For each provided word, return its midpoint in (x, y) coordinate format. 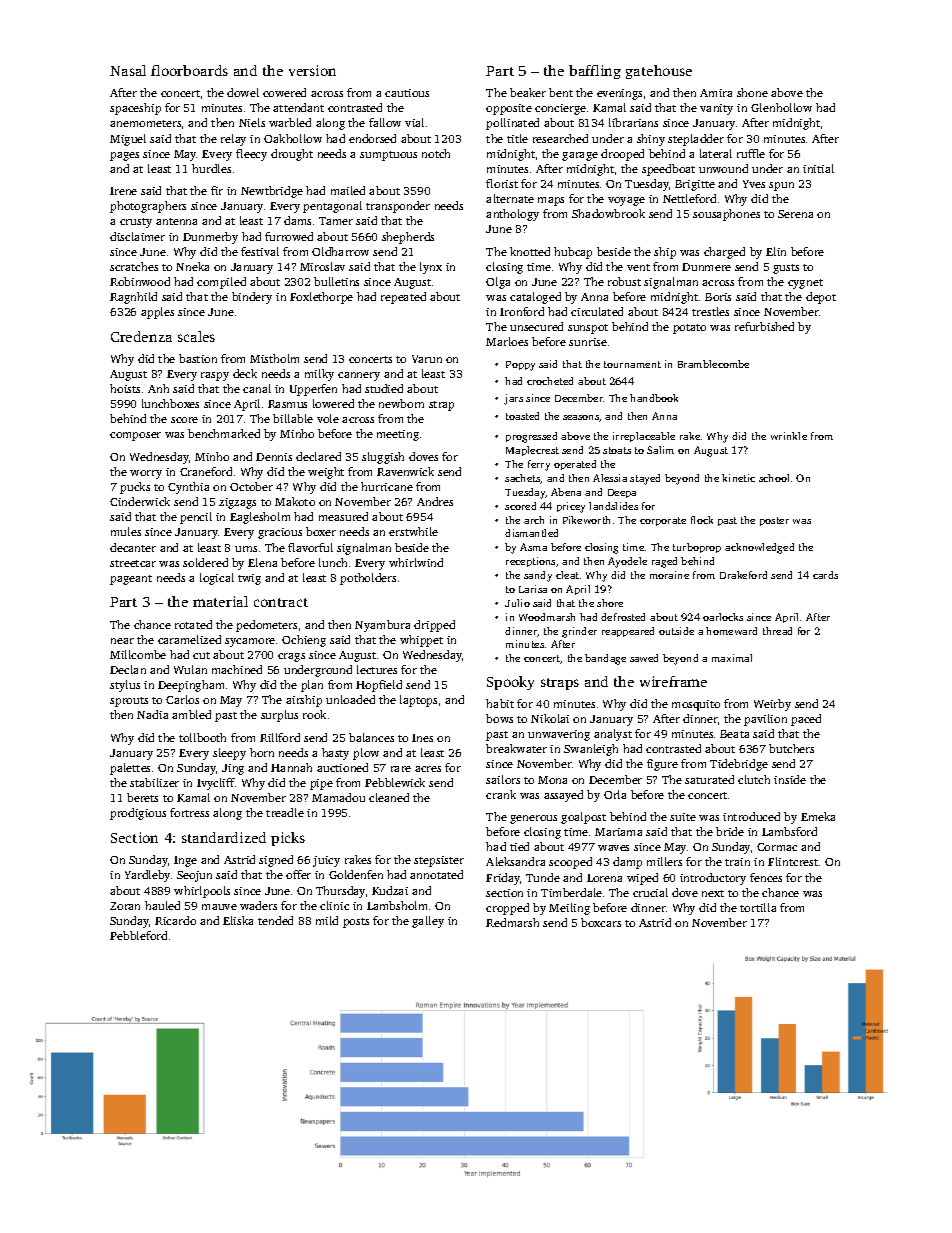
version (312, 70)
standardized (224, 837)
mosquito (696, 705)
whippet (421, 641)
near (122, 641)
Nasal (128, 70)
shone (752, 92)
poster (774, 521)
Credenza (141, 336)
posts (356, 923)
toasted (522, 416)
